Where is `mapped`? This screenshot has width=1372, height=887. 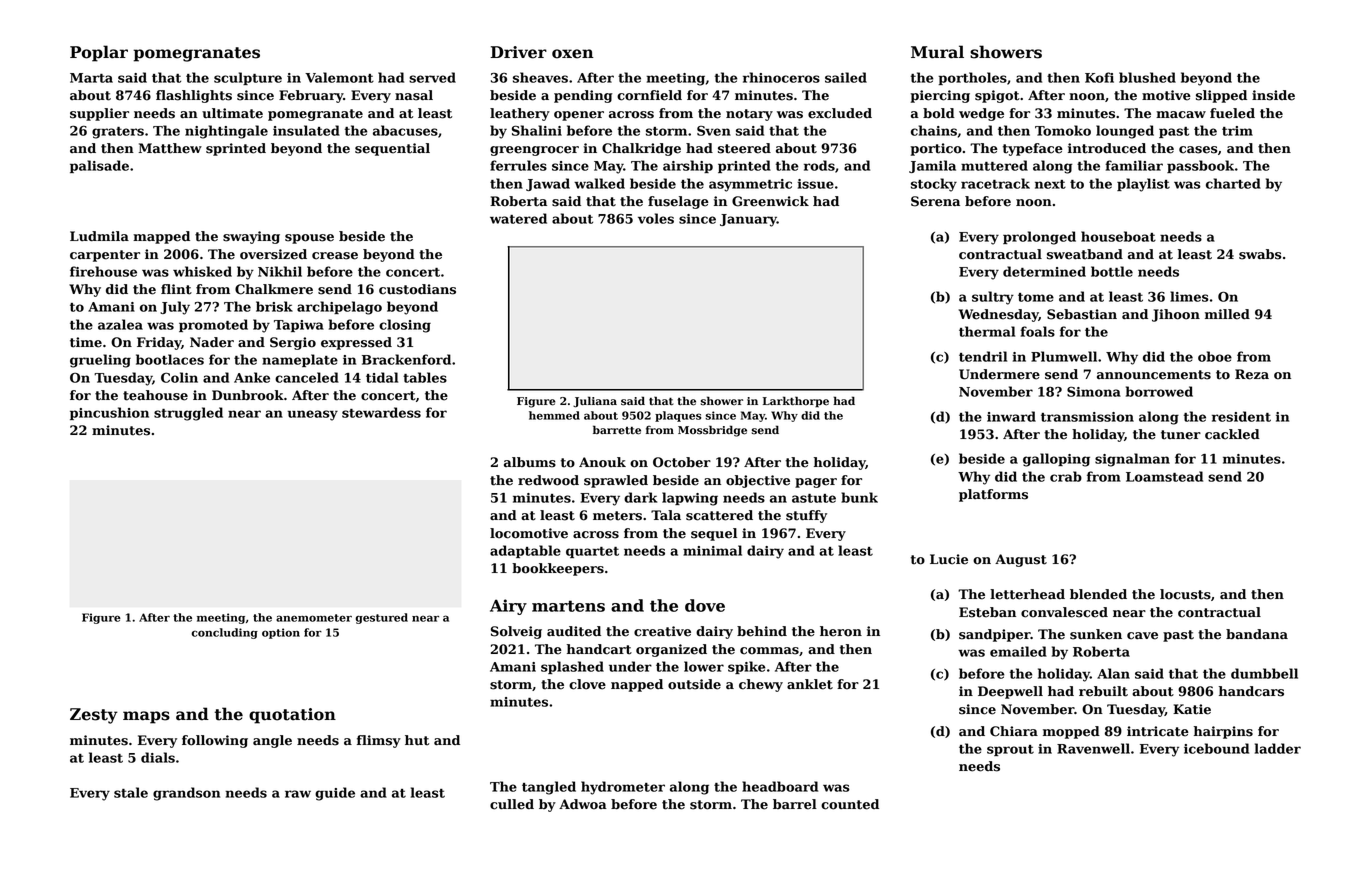 mapped is located at coordinates (161, 237).
